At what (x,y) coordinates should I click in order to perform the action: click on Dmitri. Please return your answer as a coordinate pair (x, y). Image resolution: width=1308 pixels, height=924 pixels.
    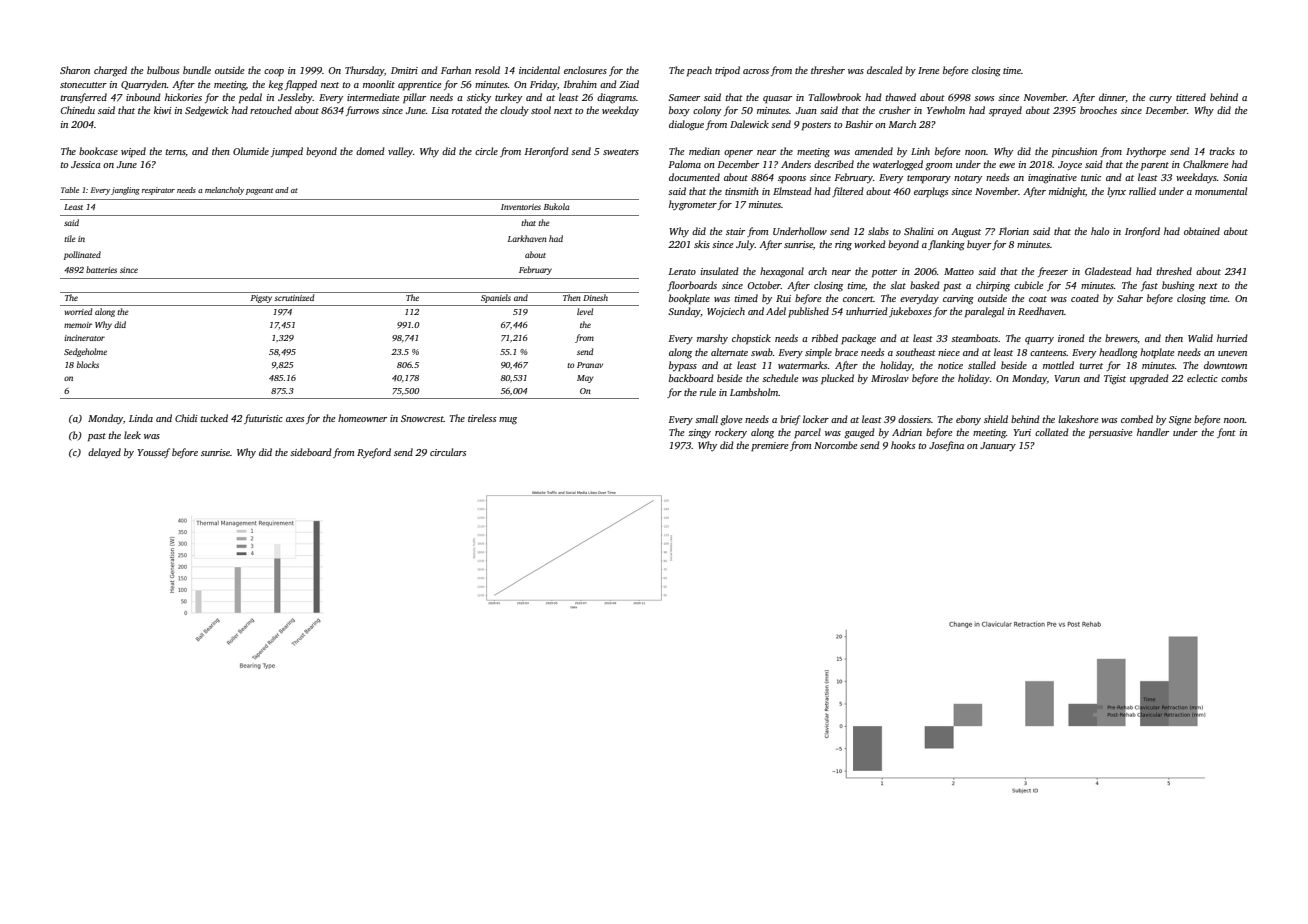
    Looking at the image, I should click on (404, 70).
